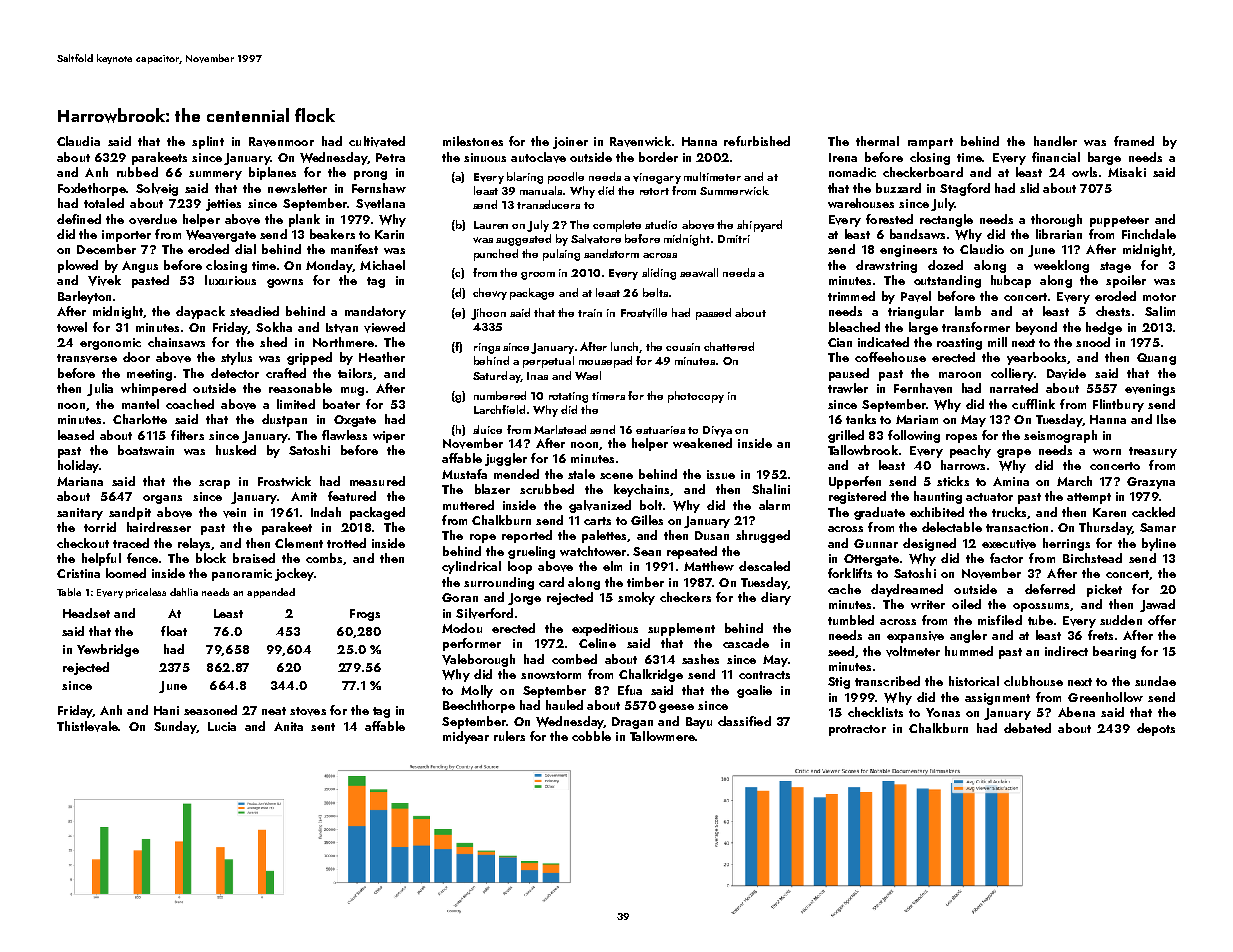 The image size is (1233, 952). What do you see at coordinates (702, 443) in the screenshot?
I see `weakened` at bounding box center [702, 443].
